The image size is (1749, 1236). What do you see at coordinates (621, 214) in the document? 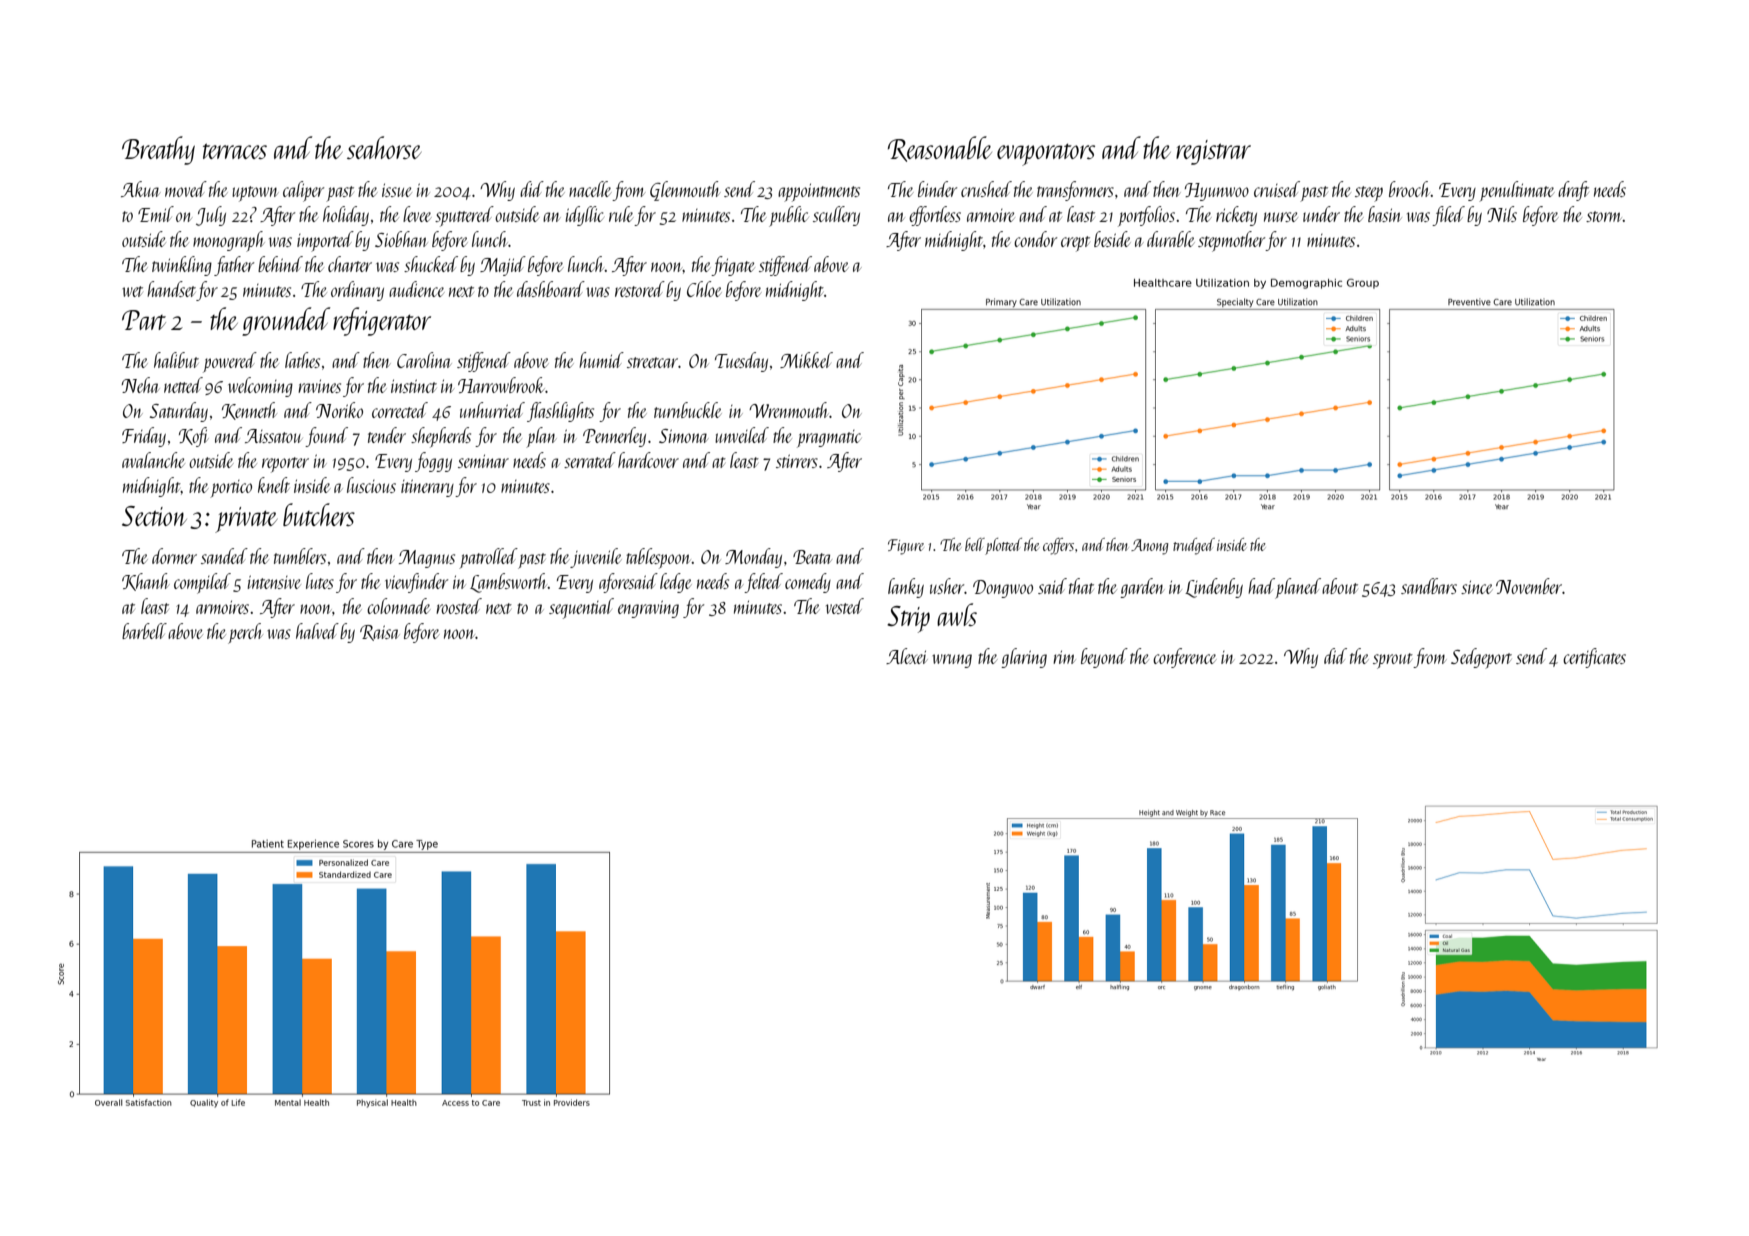
I see `rule` at bounding box center [621, 214].
